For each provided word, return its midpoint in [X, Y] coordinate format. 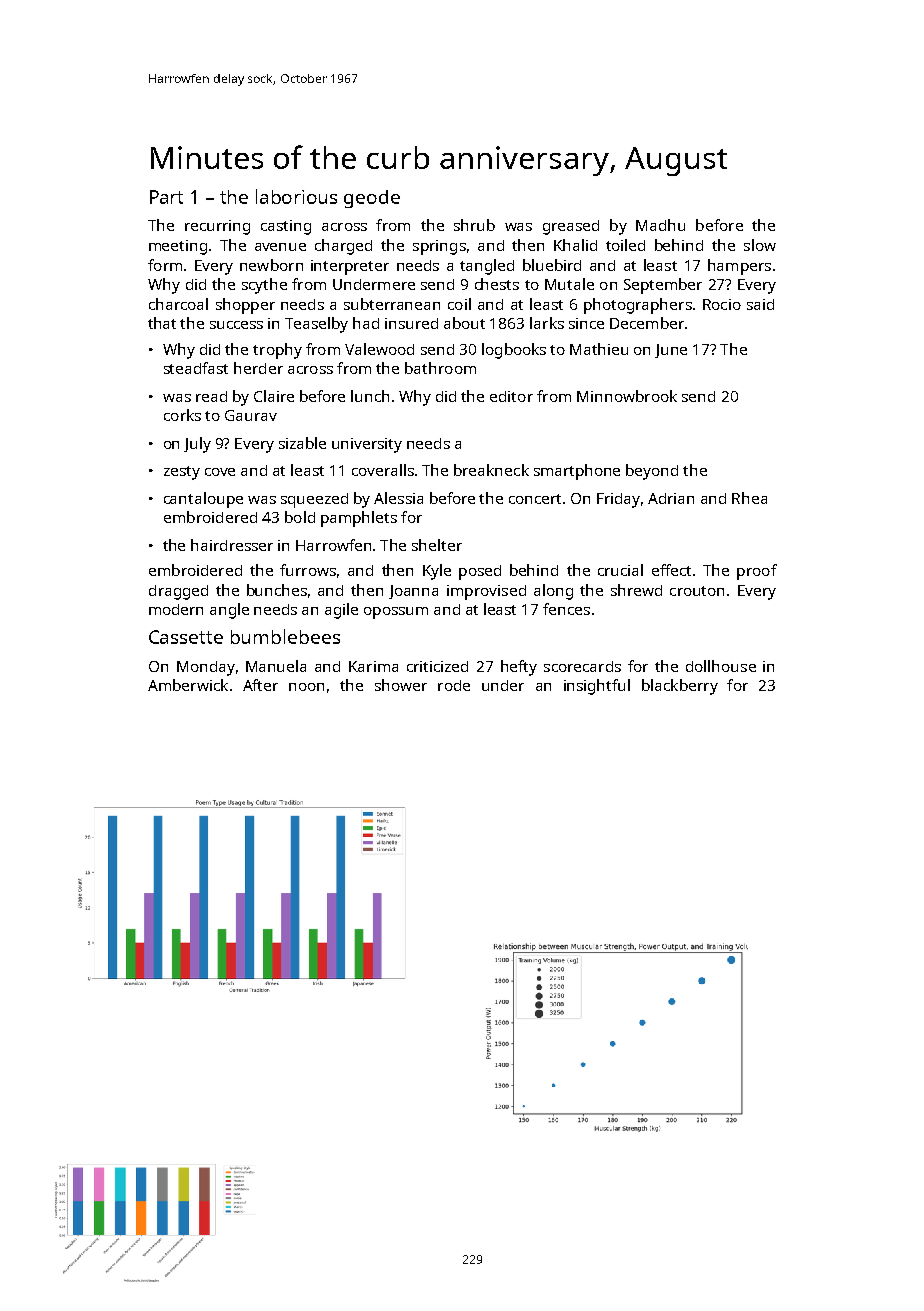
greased [571, 227]
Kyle [437, 572]
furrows [308, 570]
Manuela [276, 666]
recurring [217, 227]
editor [511, 396]
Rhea [749, 498]
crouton [697, 591]
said [760, 304]
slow [760, 245]
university [367, 445]
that [162, 323]
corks [182, 415]
